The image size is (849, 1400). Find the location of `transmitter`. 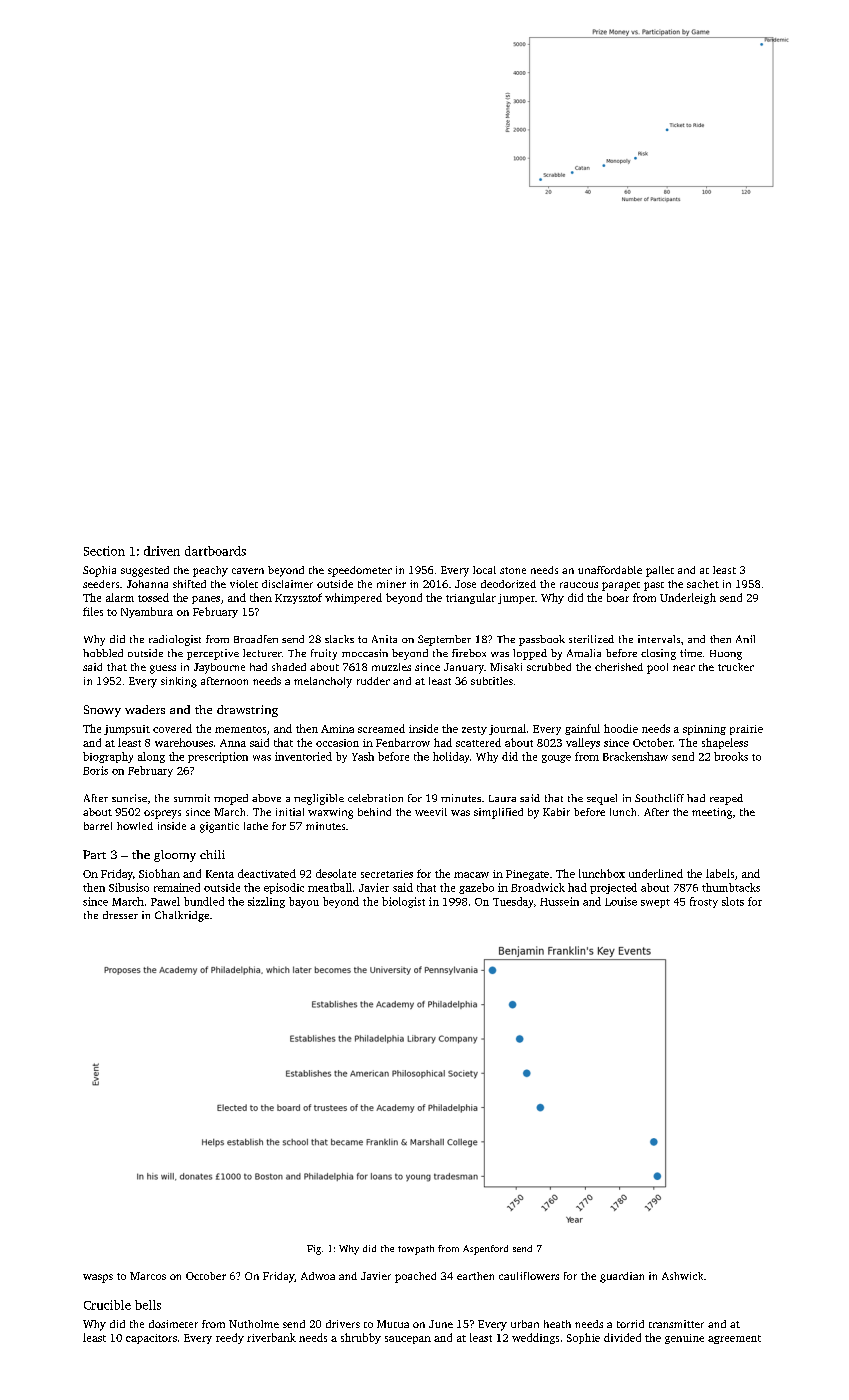

transmitter is located at coordinates (676, 1324).
